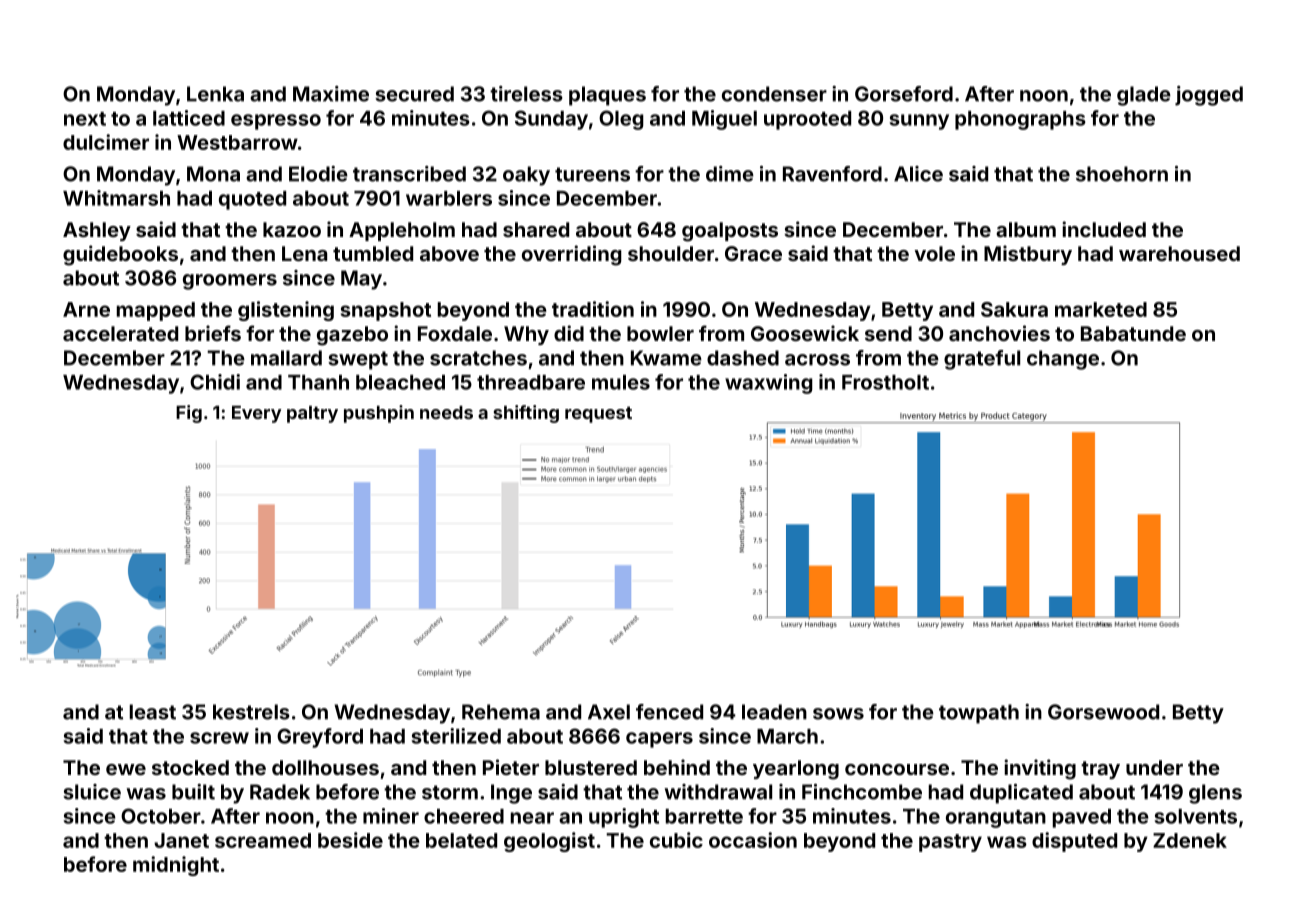  I want to click on screamed, so click(263, 840).
